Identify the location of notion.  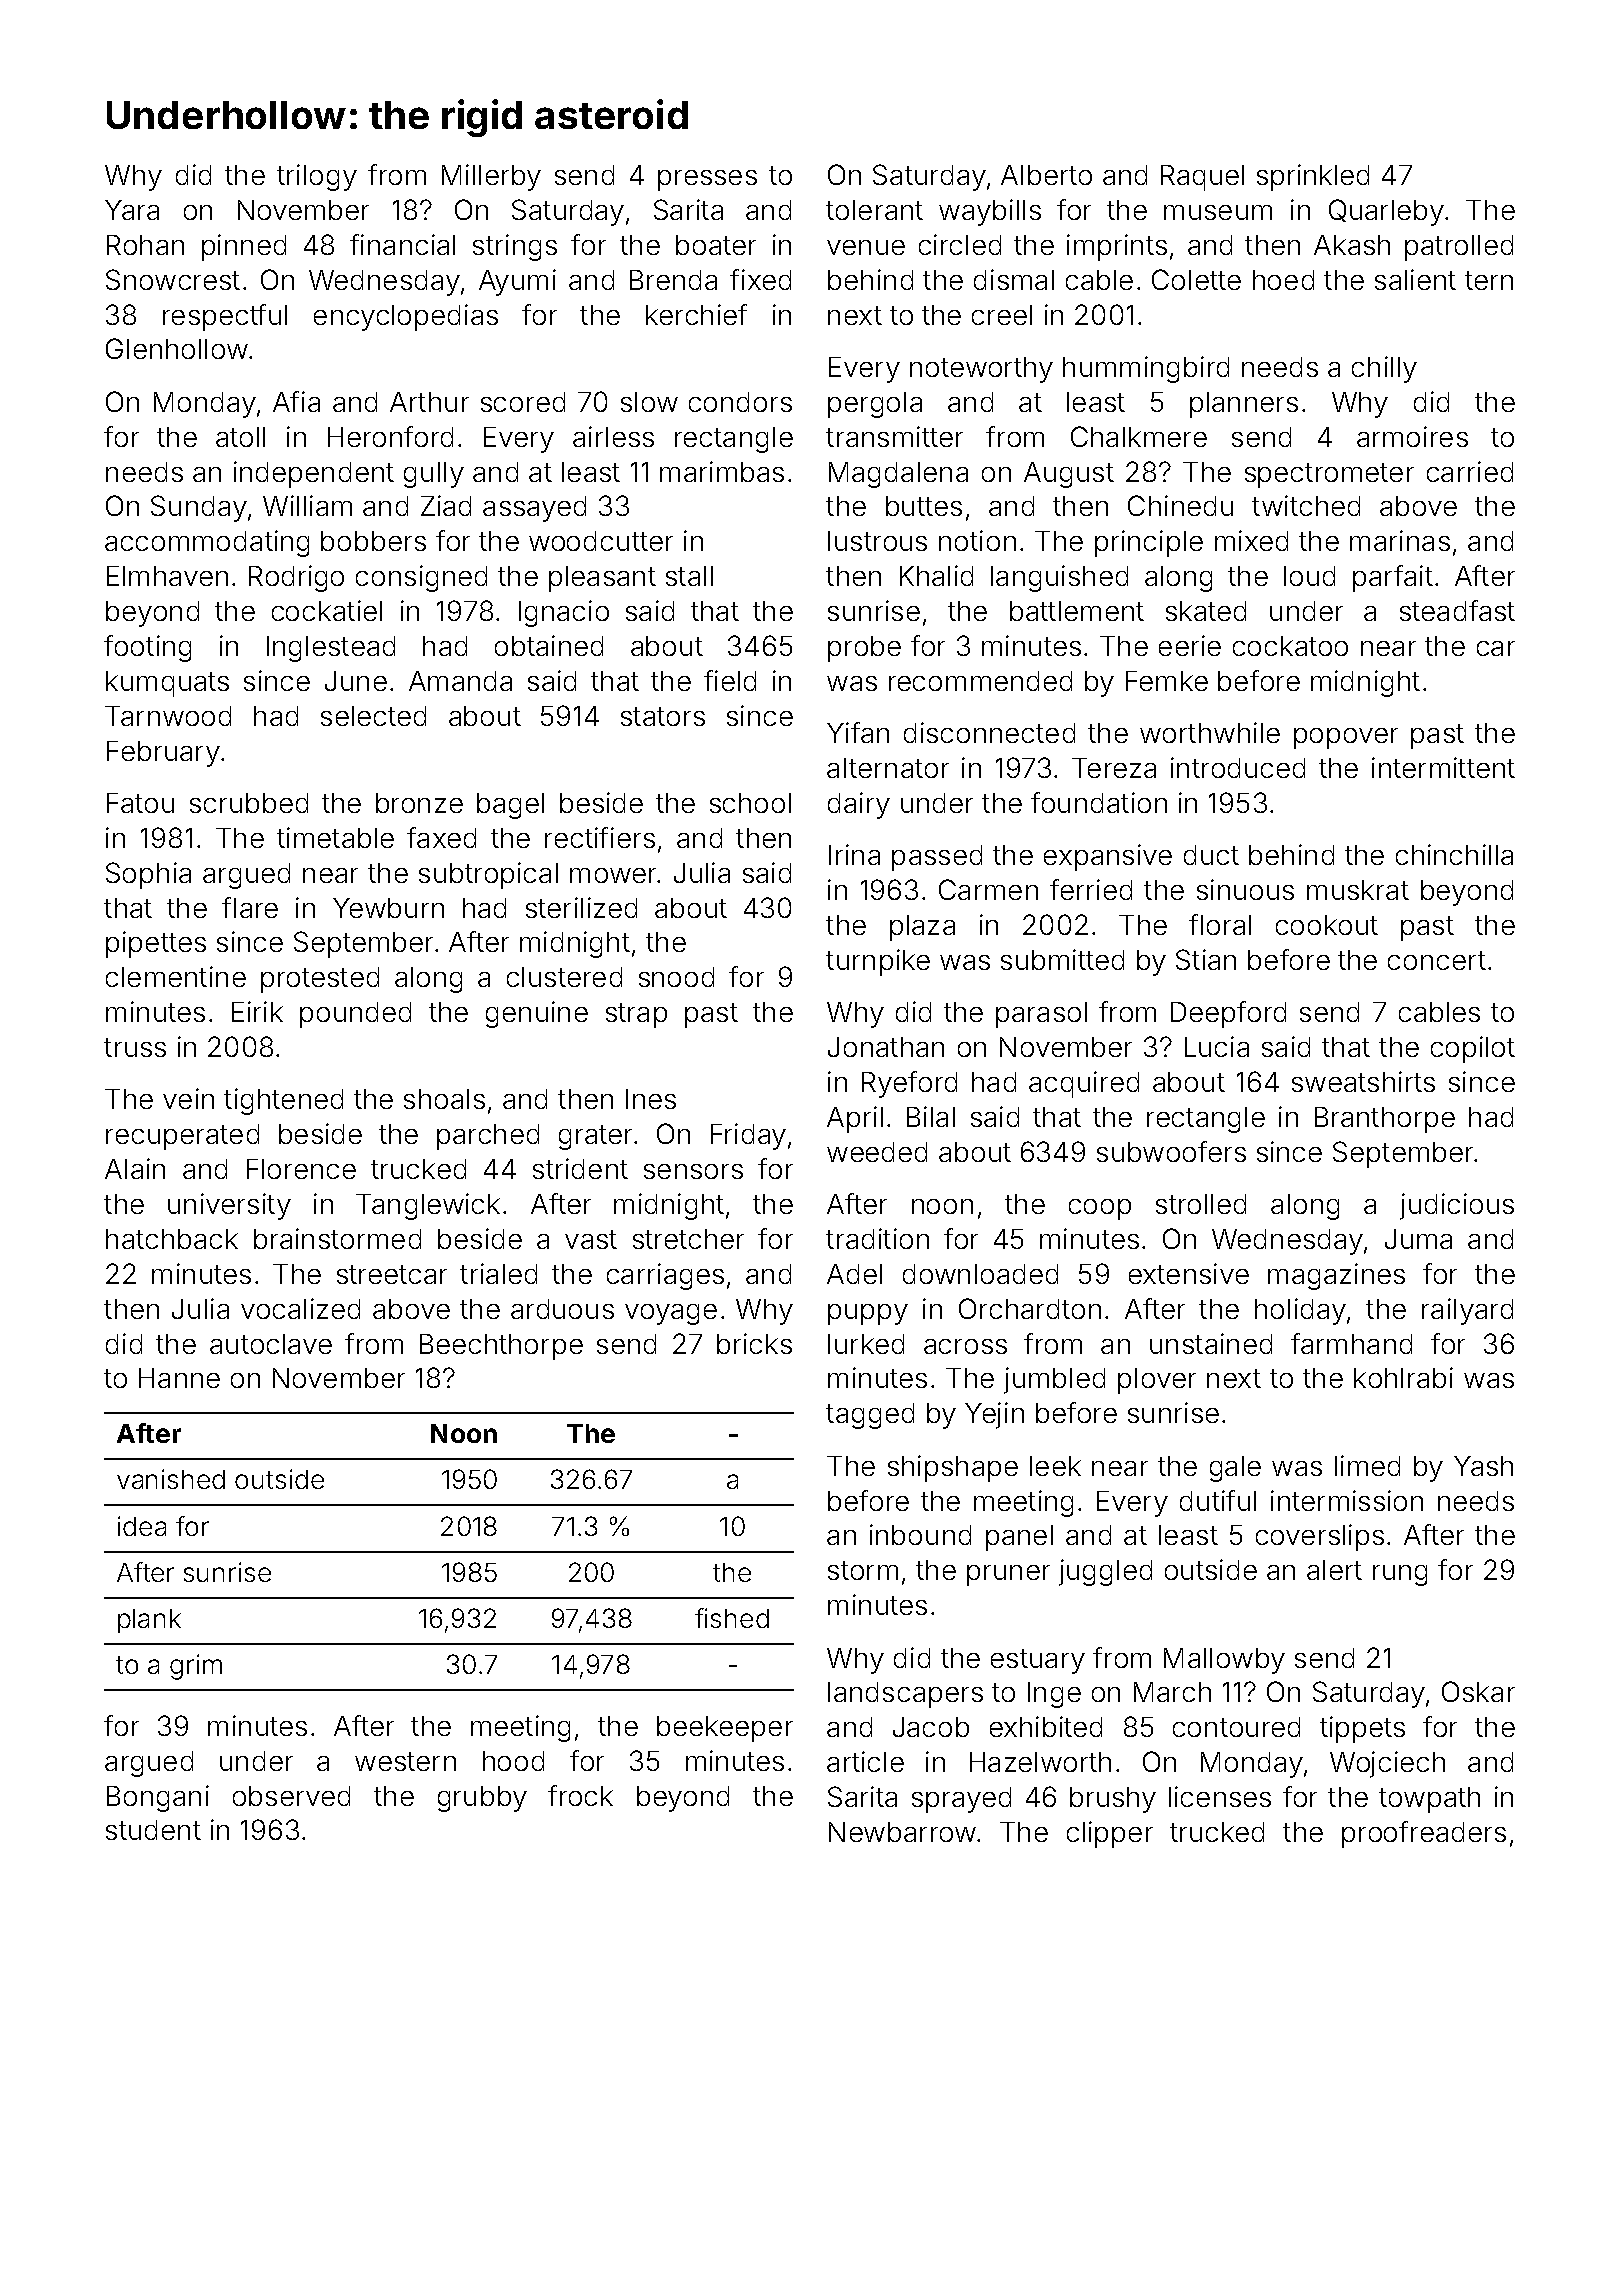
(977, 540).
